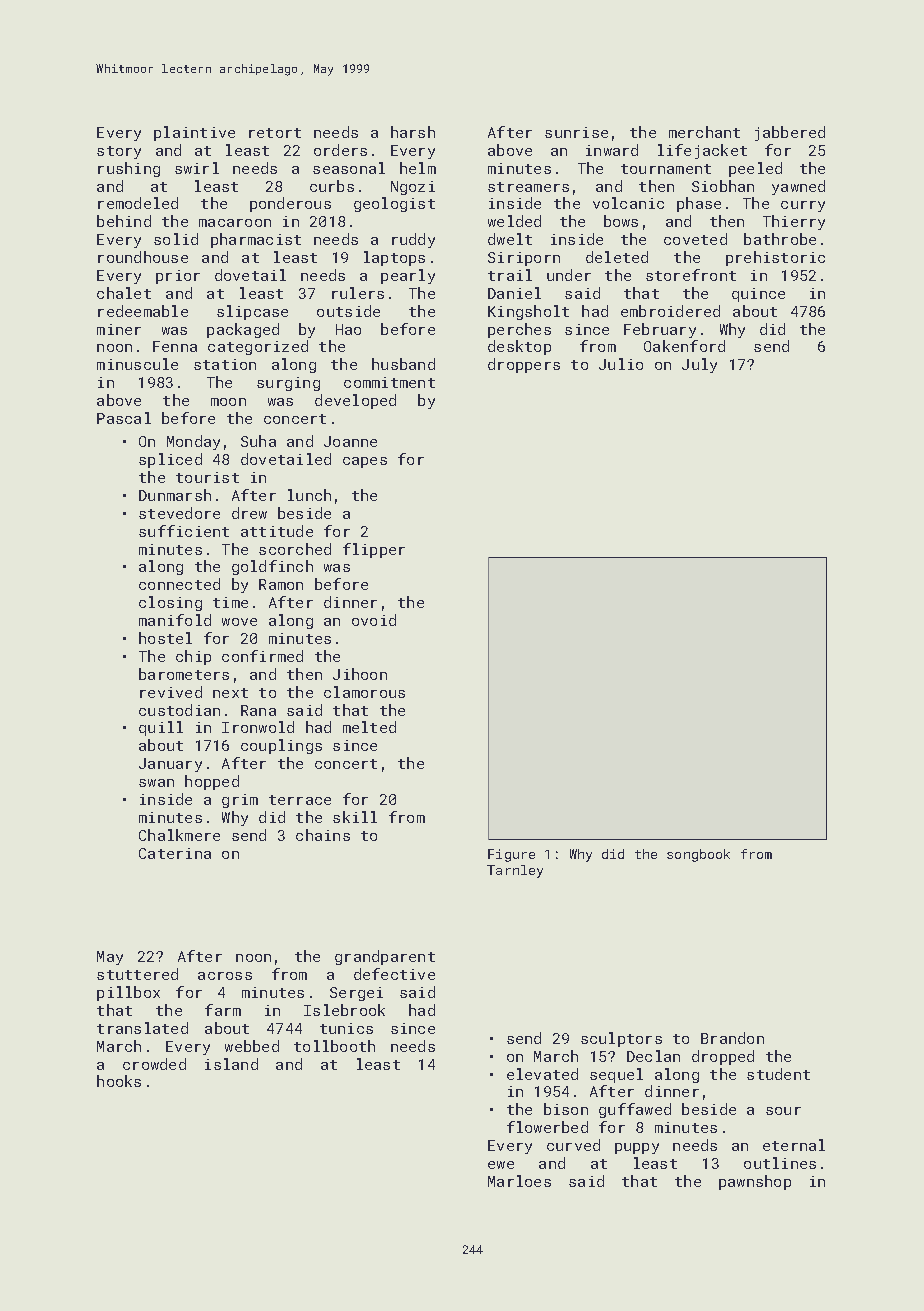 Image resolution: width=924 pixels, height=1311 pixels. What do you see at coordinates (698, 855) in the screenshot?
I see `songbook` at bounding box center [698, 855].
